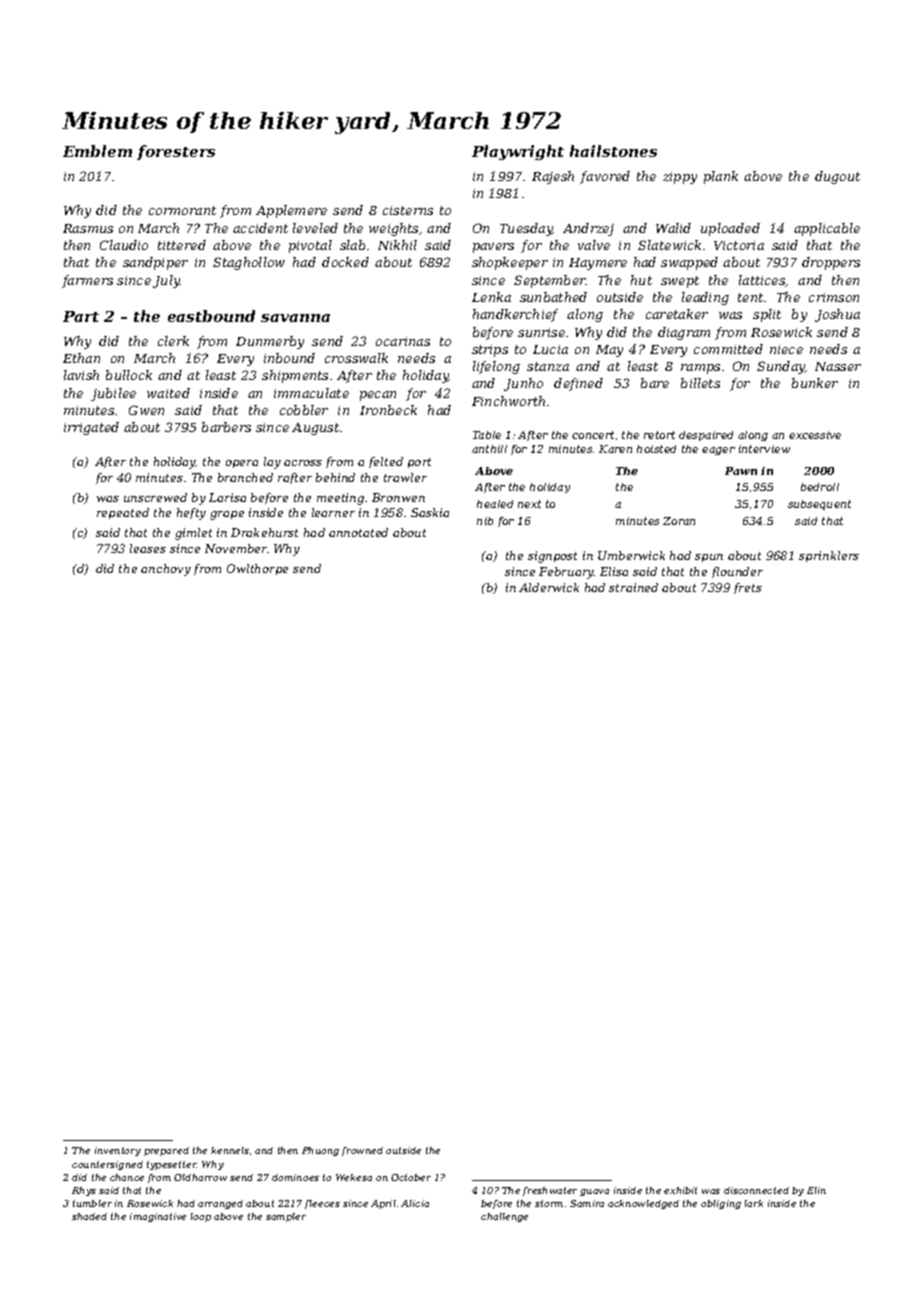  Describe the element at coordinates (633, 587) in the screenshot. I see `strained` at that location.
